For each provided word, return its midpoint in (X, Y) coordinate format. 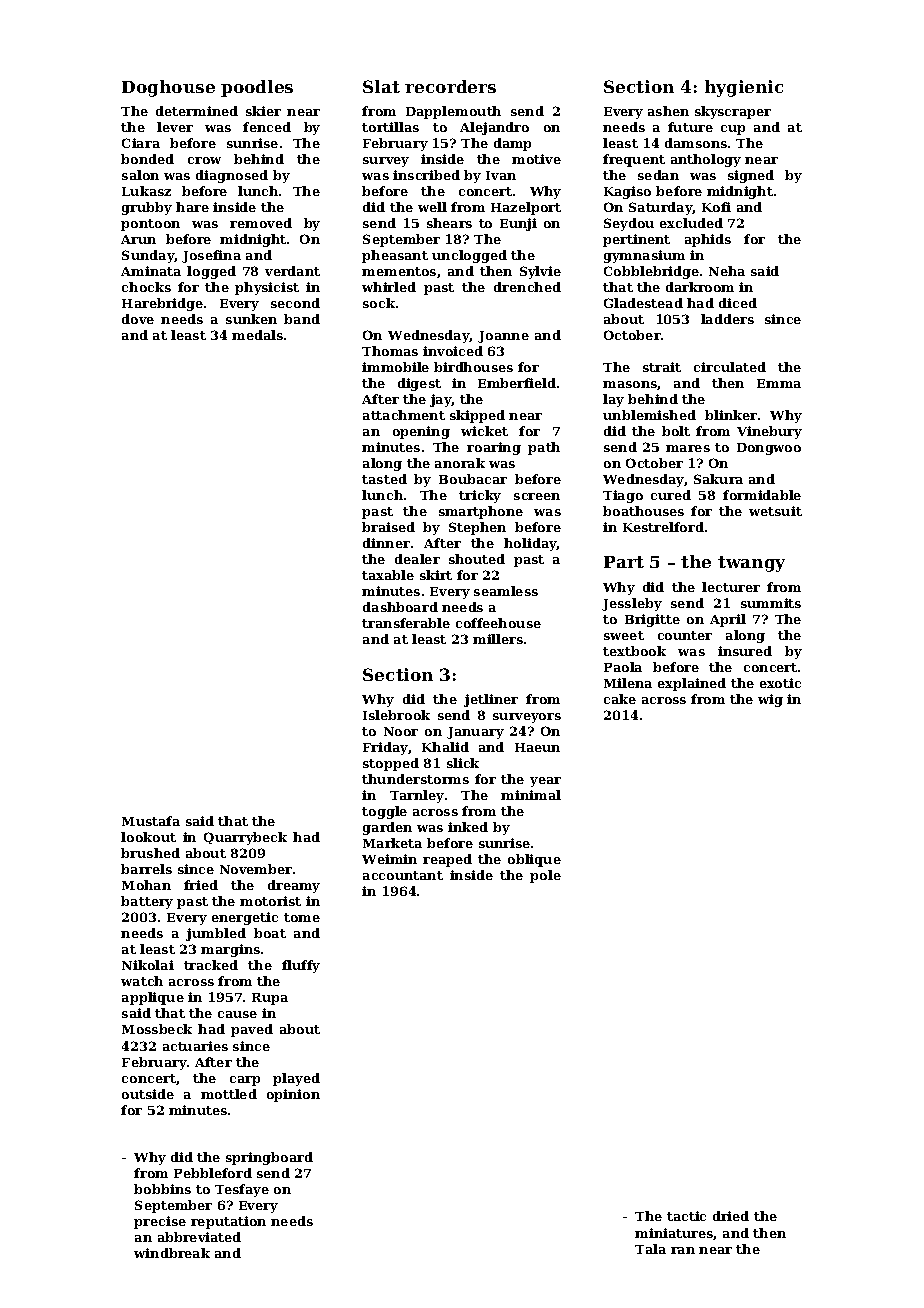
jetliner (491, 700)
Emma (779, 383)
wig (770, 700)
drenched (527, 287)
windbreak (172, 1253)
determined (197, 111)
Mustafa (151, 821)
